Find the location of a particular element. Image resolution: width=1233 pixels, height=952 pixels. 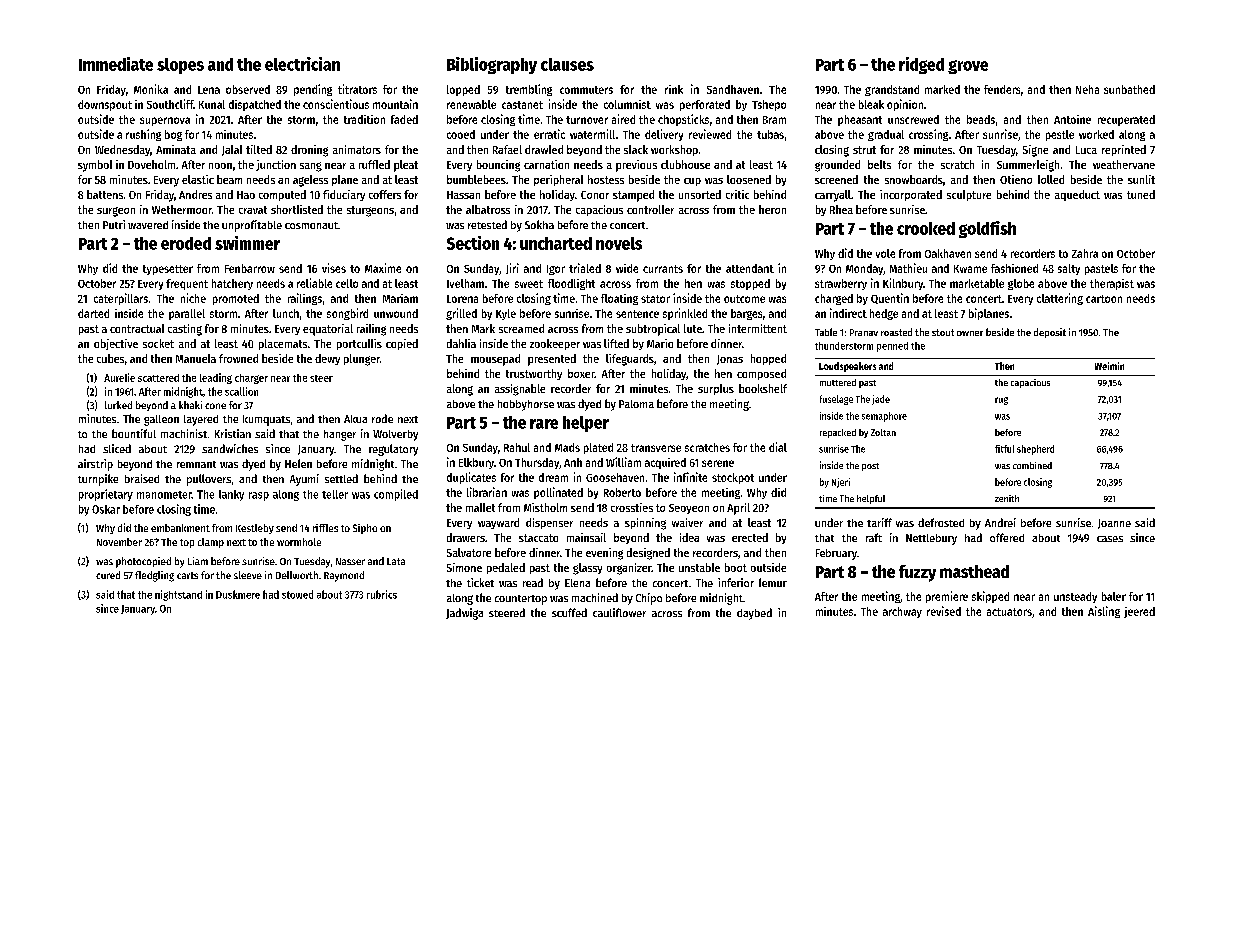

casting is located at coordinates (185, 330).
